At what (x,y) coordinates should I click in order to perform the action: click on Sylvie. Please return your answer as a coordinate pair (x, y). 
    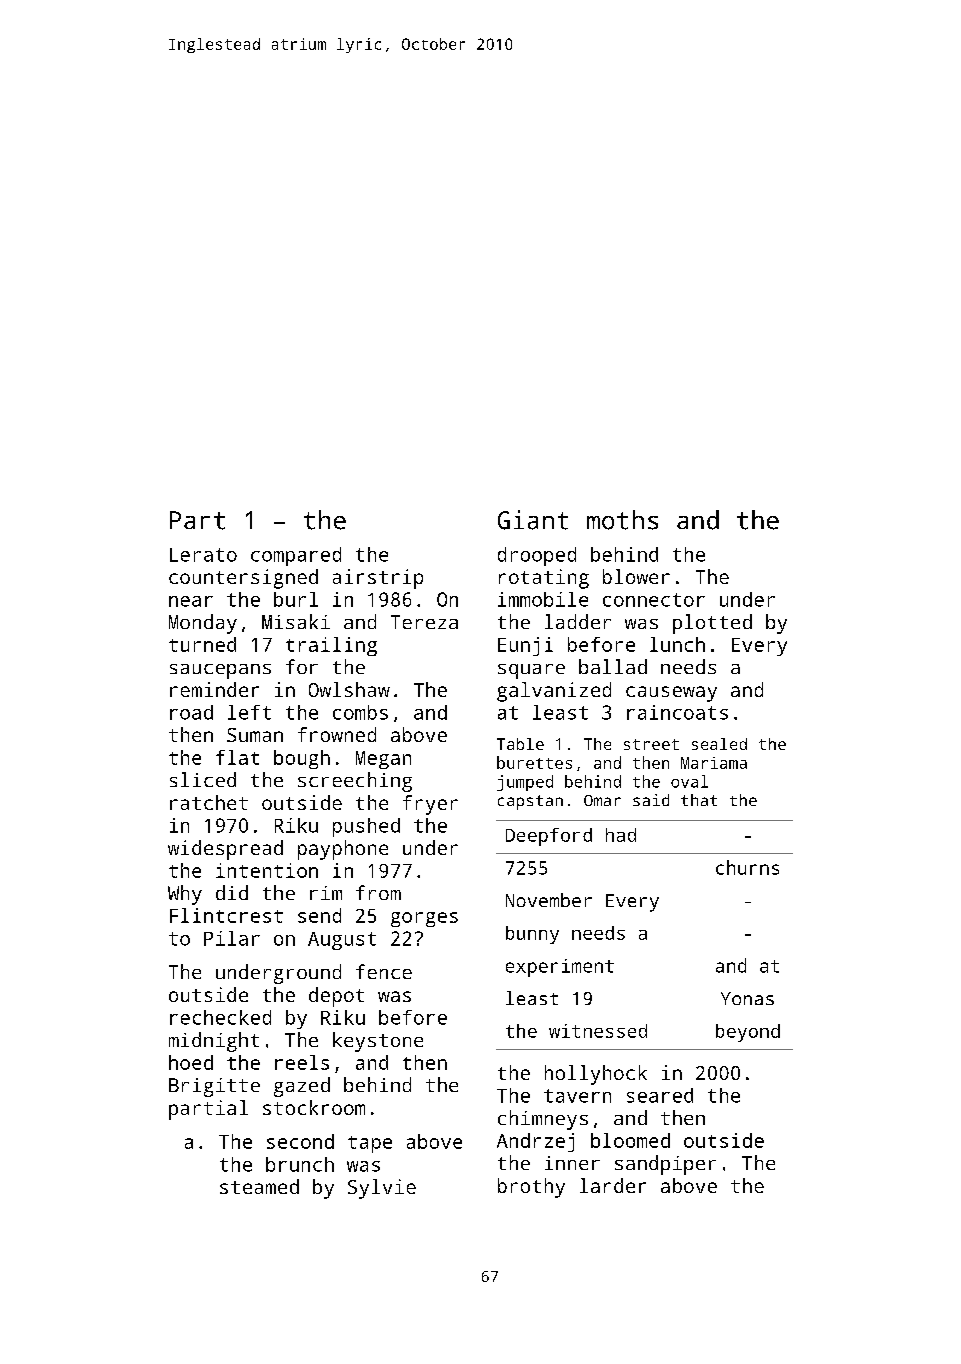
    Looking at the image, I should click on (382, 1189).
